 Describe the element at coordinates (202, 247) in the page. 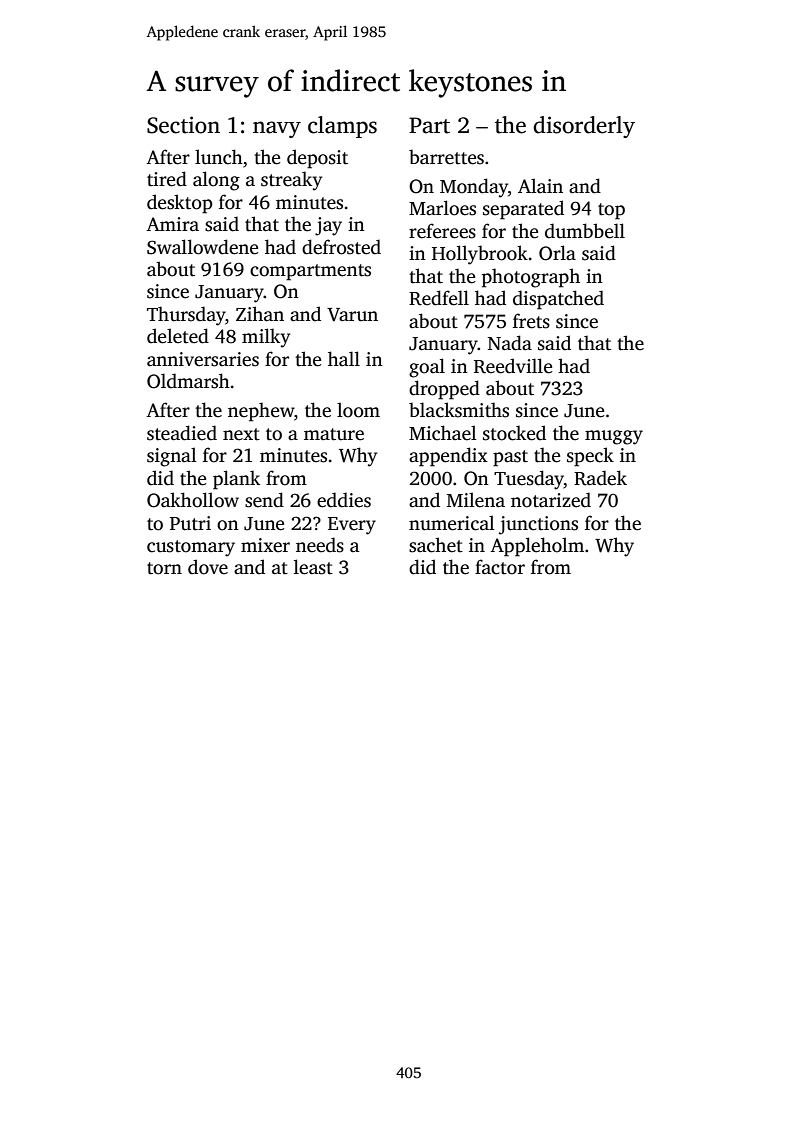

I see `Swallowdene` at that location.
